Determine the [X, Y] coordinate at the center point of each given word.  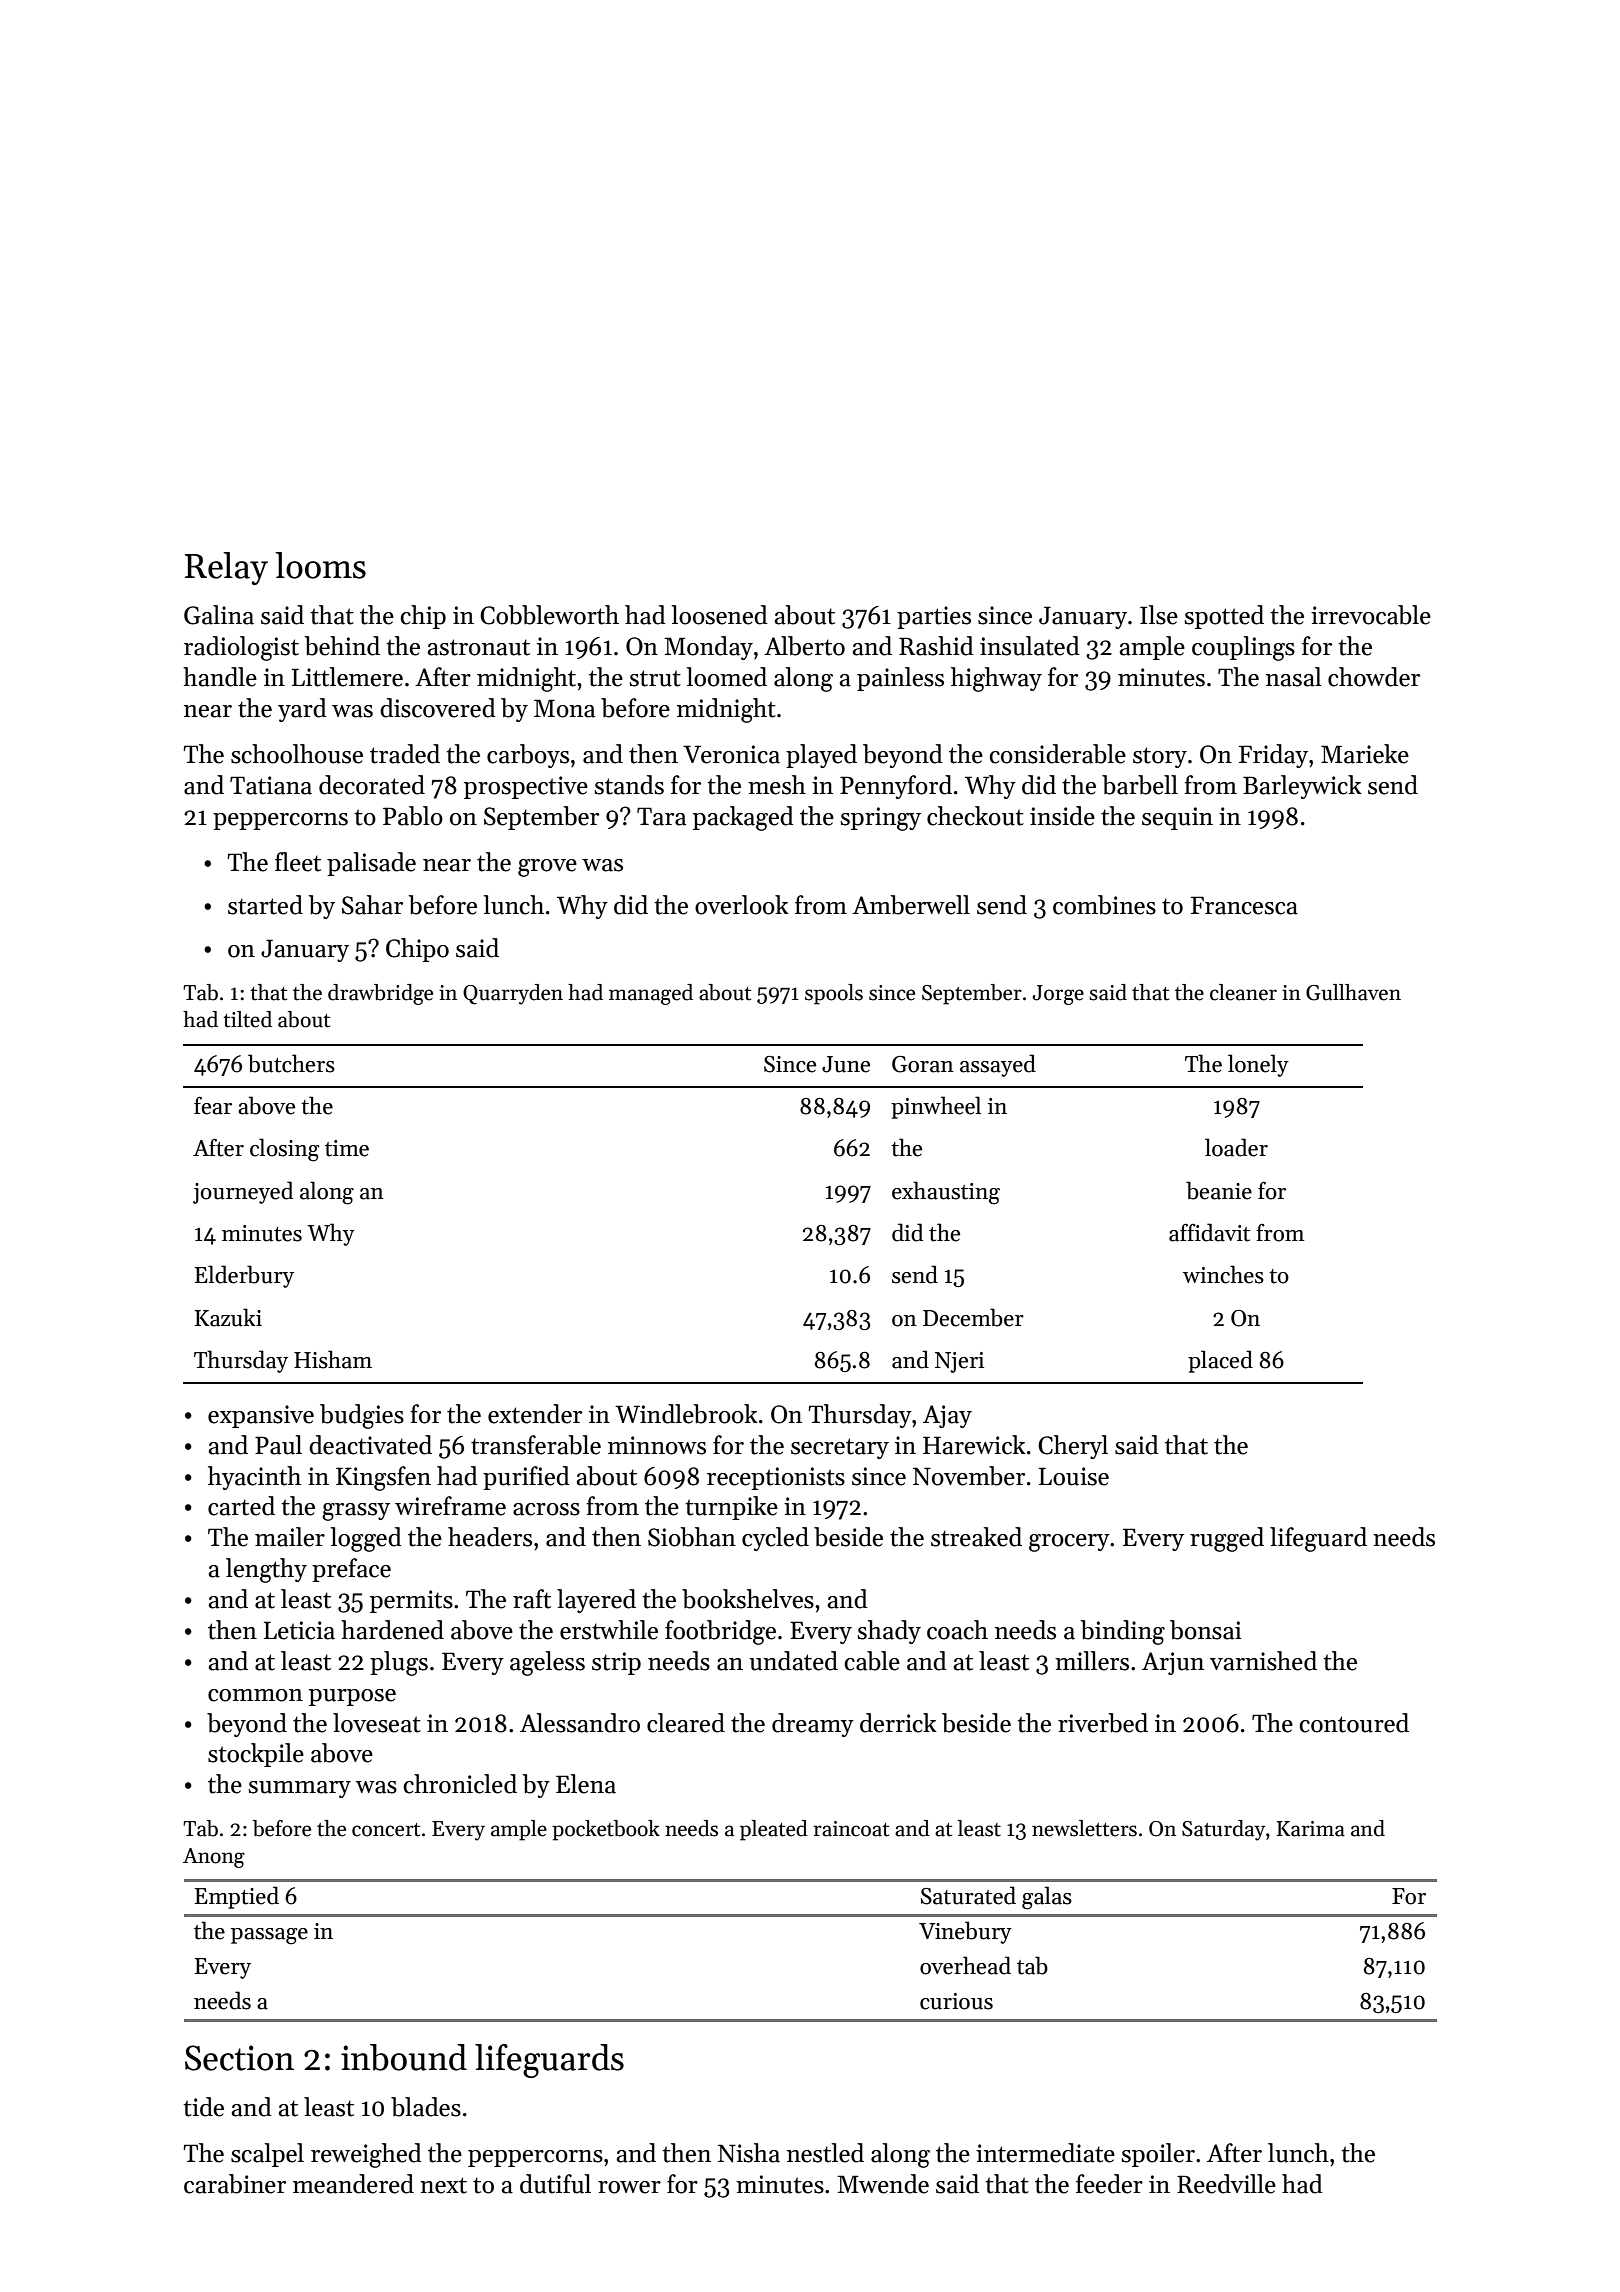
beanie [1219, 1190]
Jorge [1058, 995]
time [347, 1148]
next [443, 2185]
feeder [1109, 2184]
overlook [742, 905]
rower [629, 2187]
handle [220, 677]
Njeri [959, 1362]
